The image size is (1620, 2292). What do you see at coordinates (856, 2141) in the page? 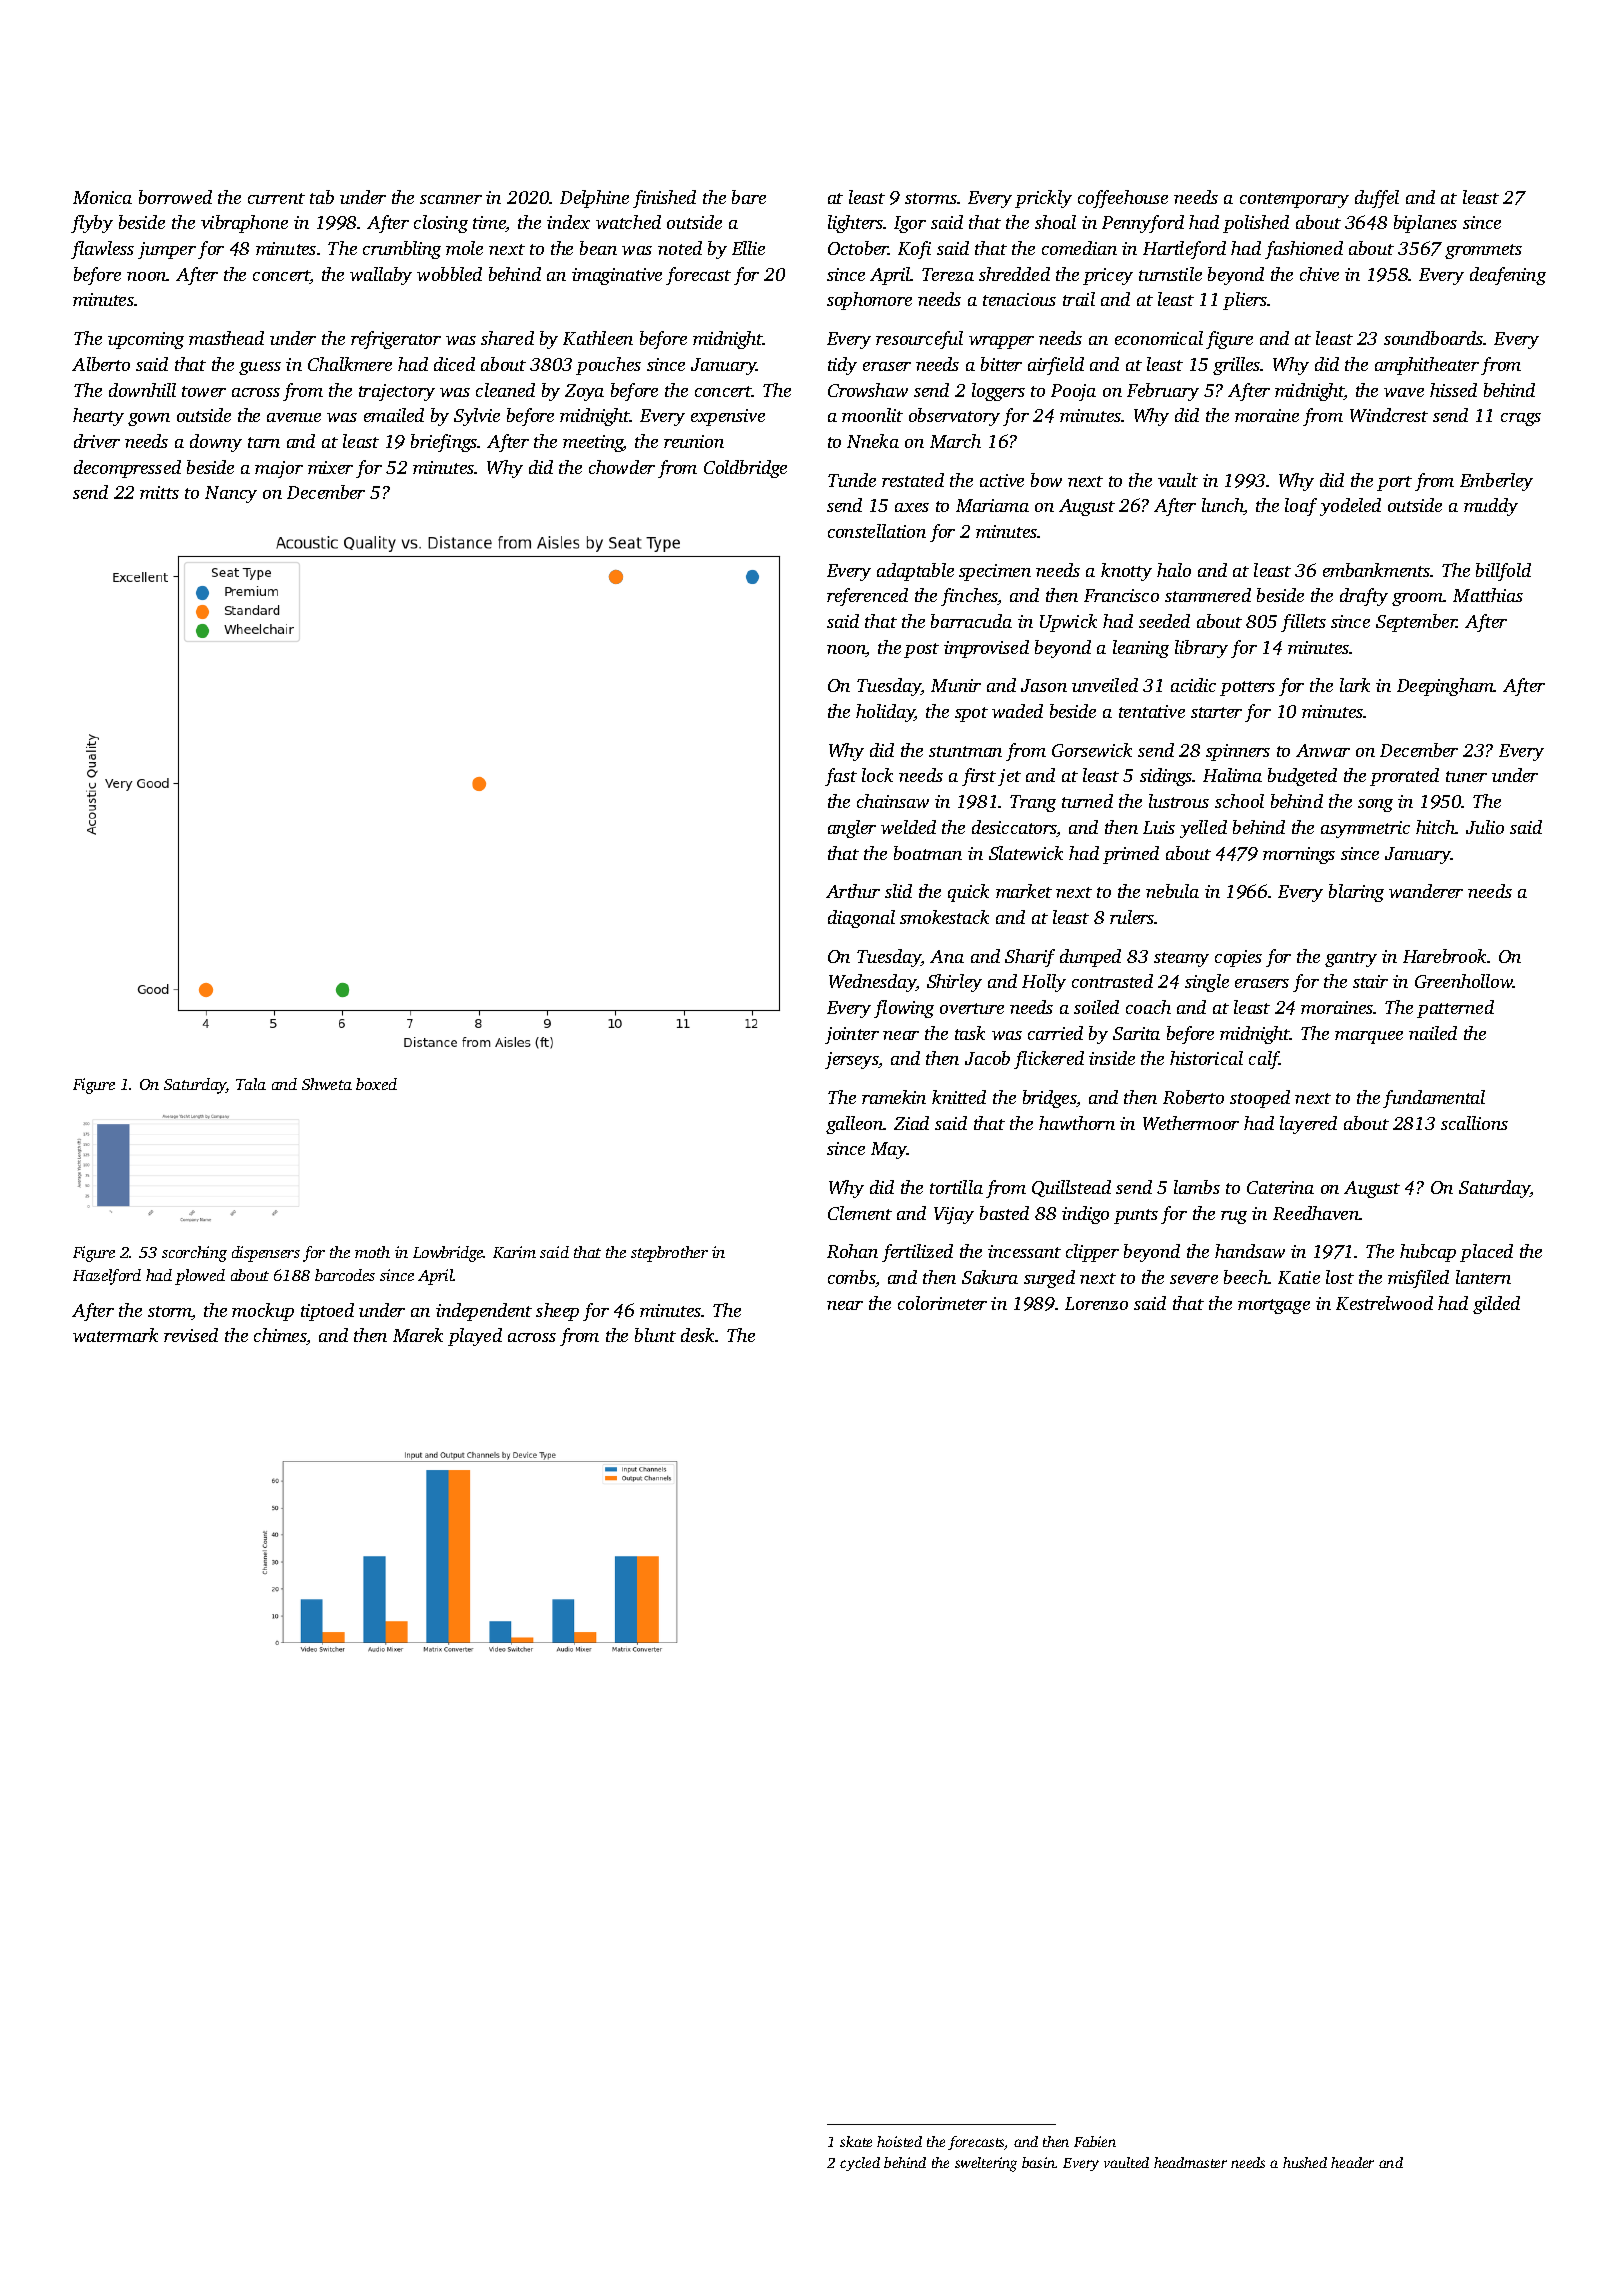
I see `skate` at bounding box center [856, 2141].
